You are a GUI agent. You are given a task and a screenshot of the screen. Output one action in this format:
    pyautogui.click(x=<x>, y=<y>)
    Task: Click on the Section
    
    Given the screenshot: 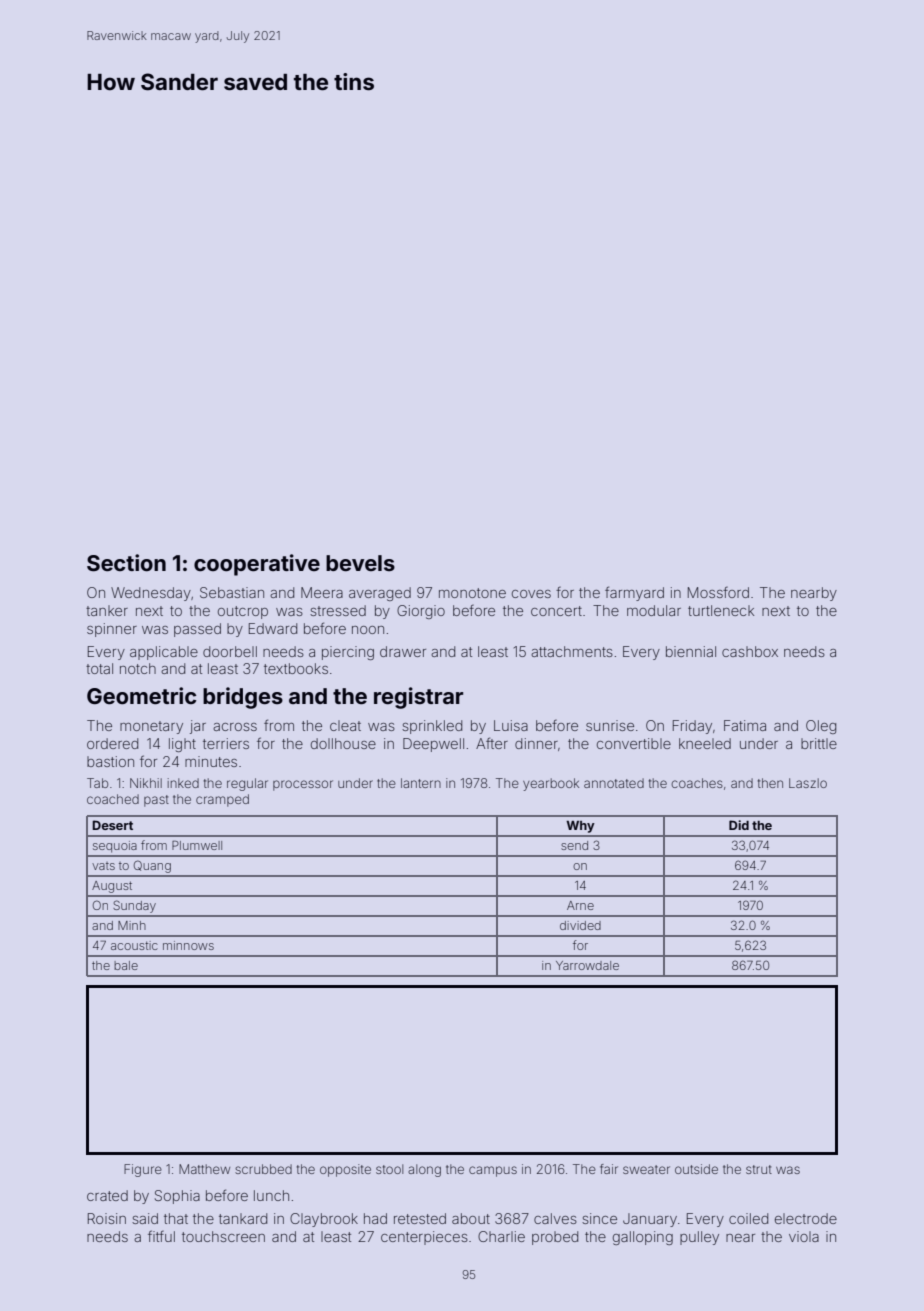 What is the action you would take?
    pyautogui.click(x=126, y=563)
